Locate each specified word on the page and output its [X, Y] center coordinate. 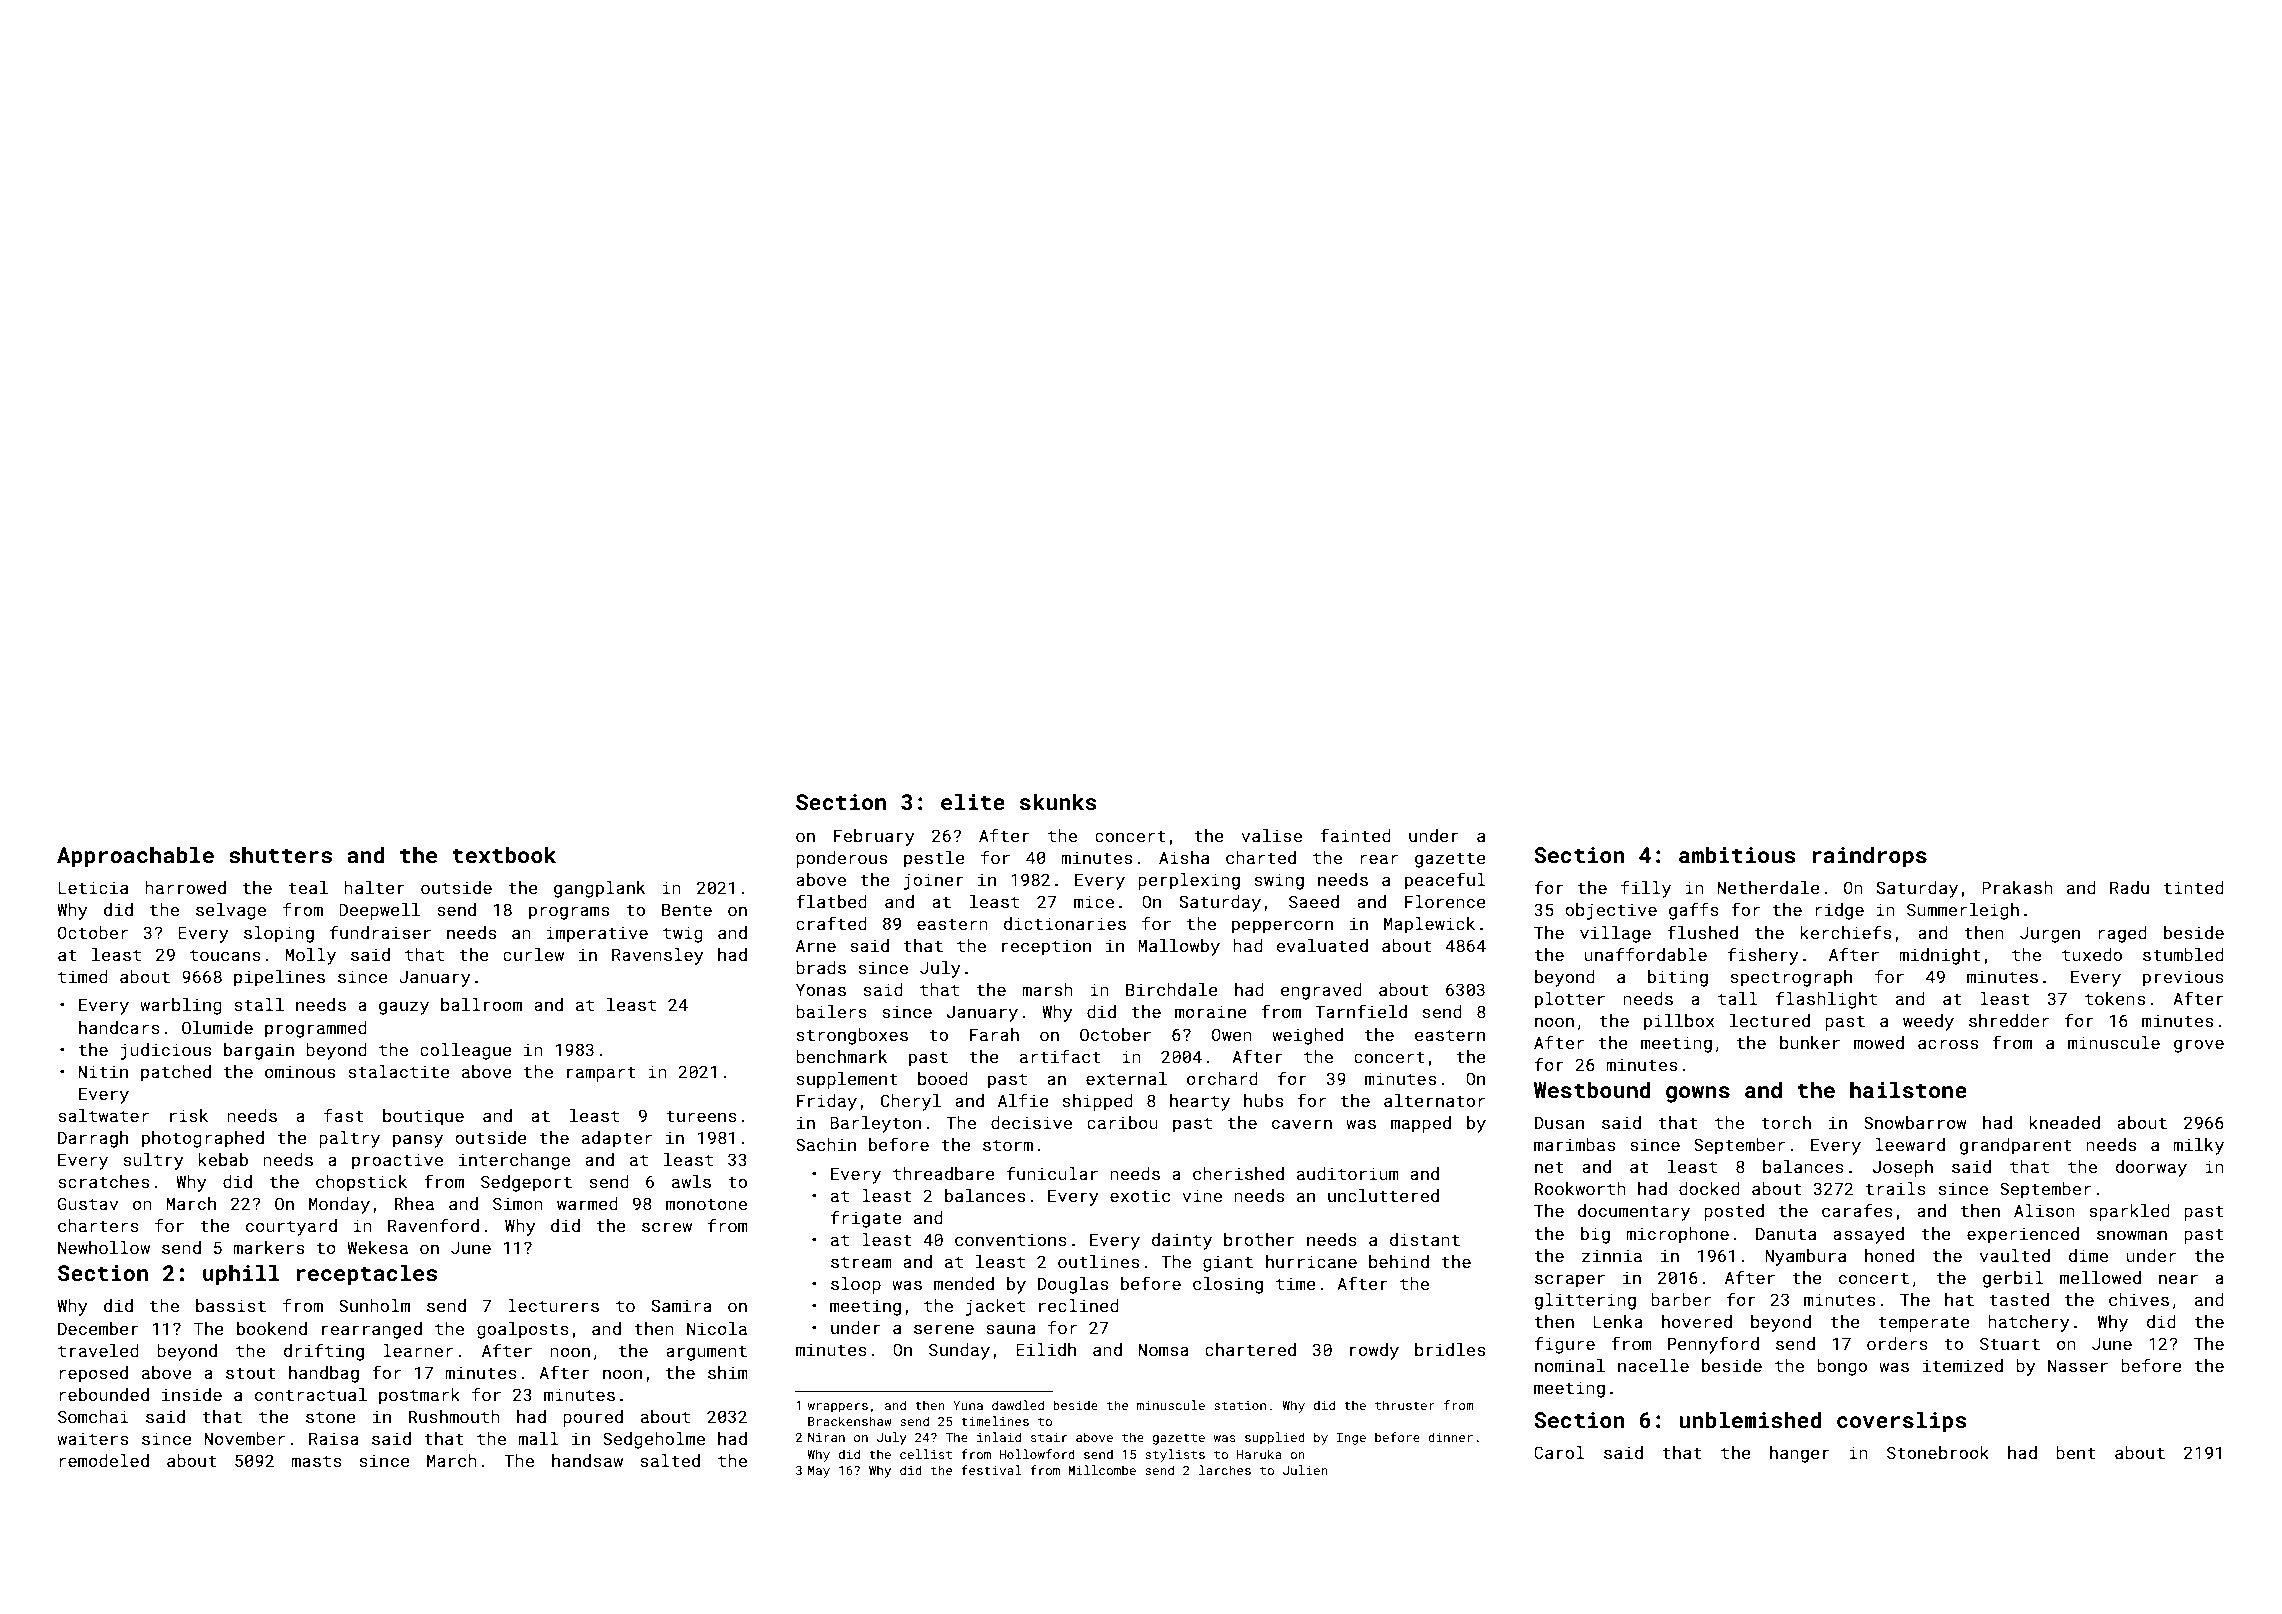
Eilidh [1046, 1349]
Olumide [217, 1027]
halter [374, 887]
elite [973, 801]
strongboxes [852, 1036]
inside [192, 1394]
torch [1786, 1122]
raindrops [1869, 857]
